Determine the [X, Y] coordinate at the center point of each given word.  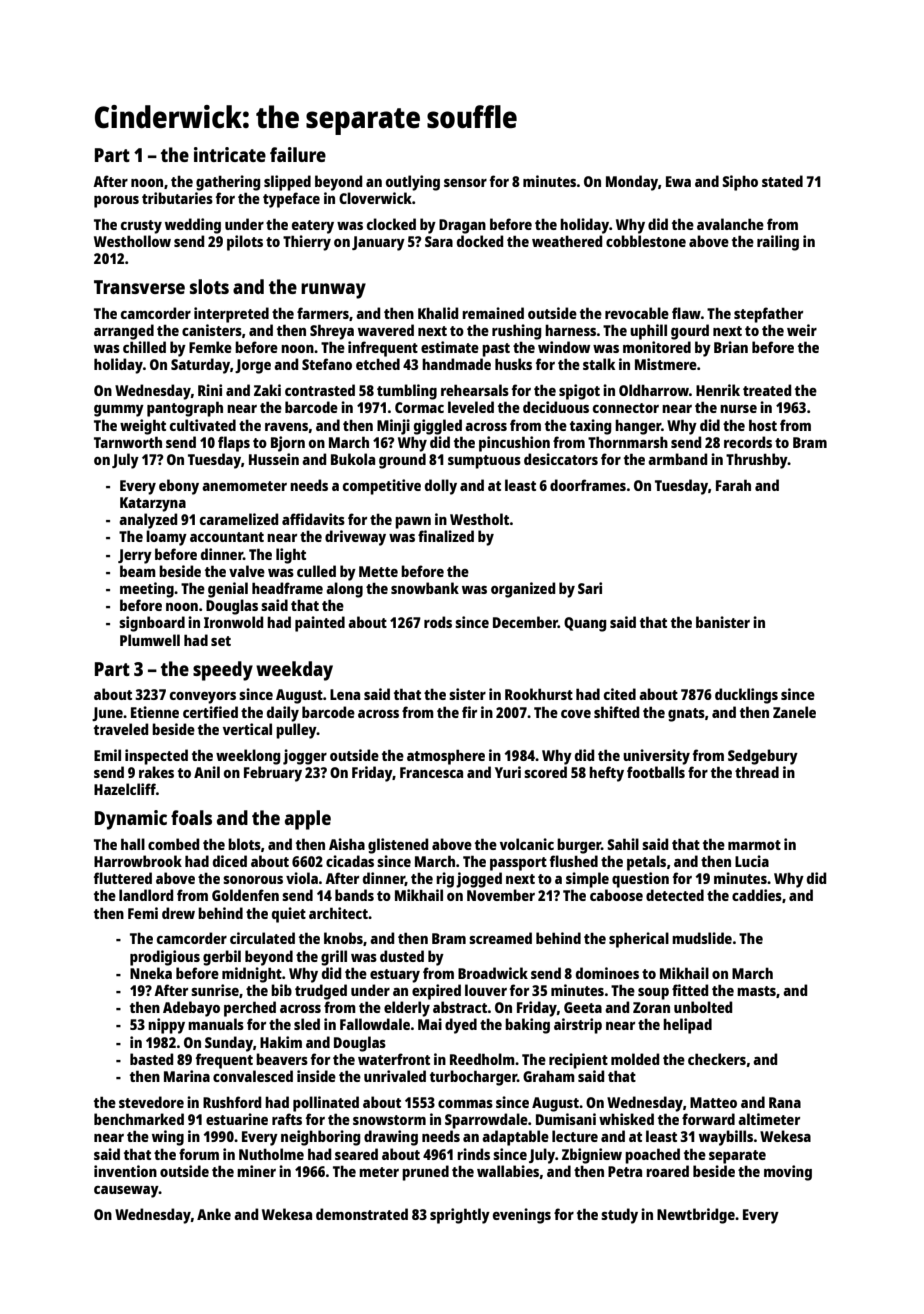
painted [320, 624]
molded [635, 1059]
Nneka [151, 973]
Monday [632, 183]
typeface [291, 200]
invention [125, 1171]
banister [723, 622]
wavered [386, 330]
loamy [166, 538]
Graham [549, 1076]
